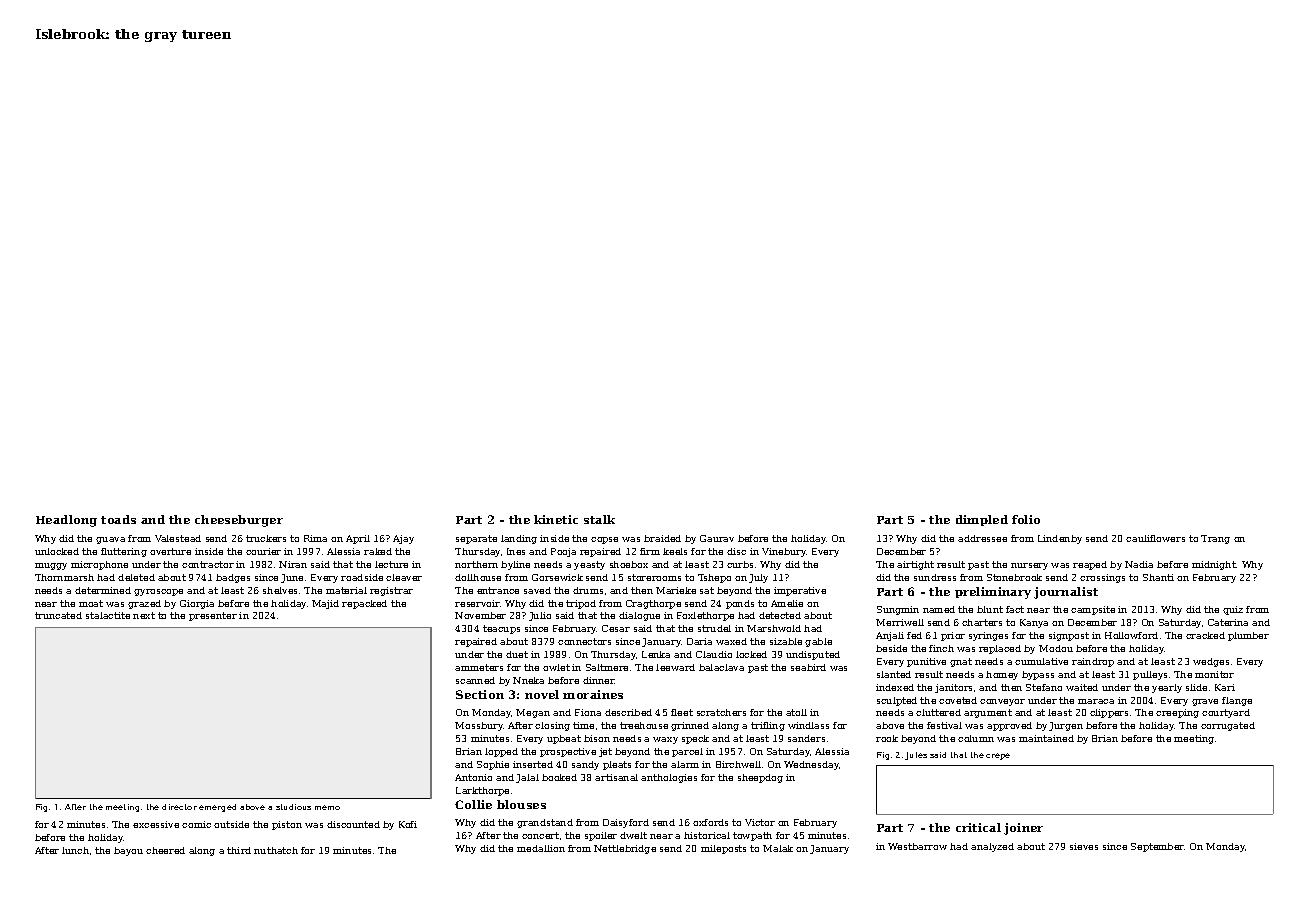 The width and height of the document is (1308, 924). Describe the element at coordinates (533, 764) in the document. I see `inserted` at that location.
